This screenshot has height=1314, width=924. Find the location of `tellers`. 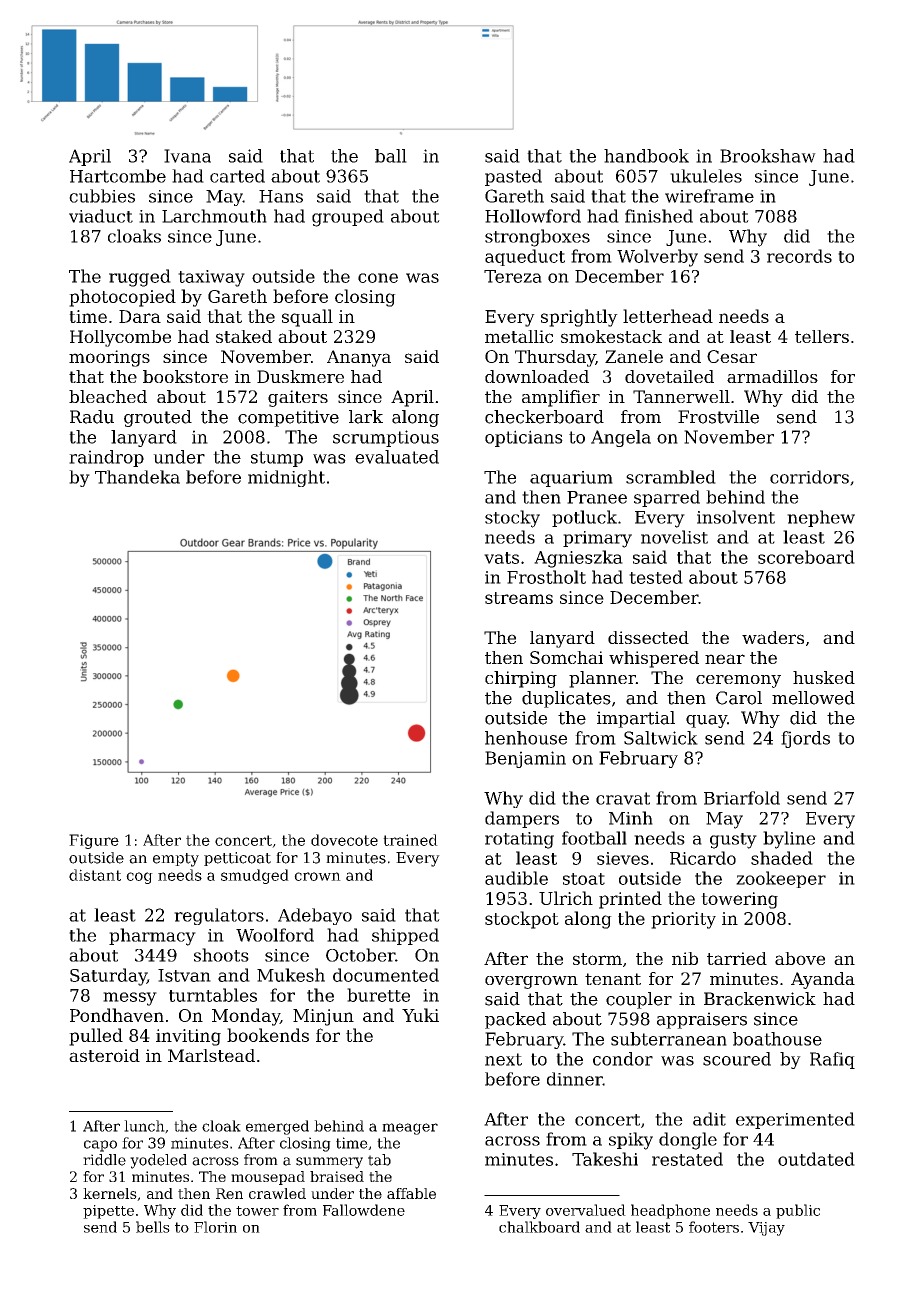

tellers is located at coordinates (822, 336).
